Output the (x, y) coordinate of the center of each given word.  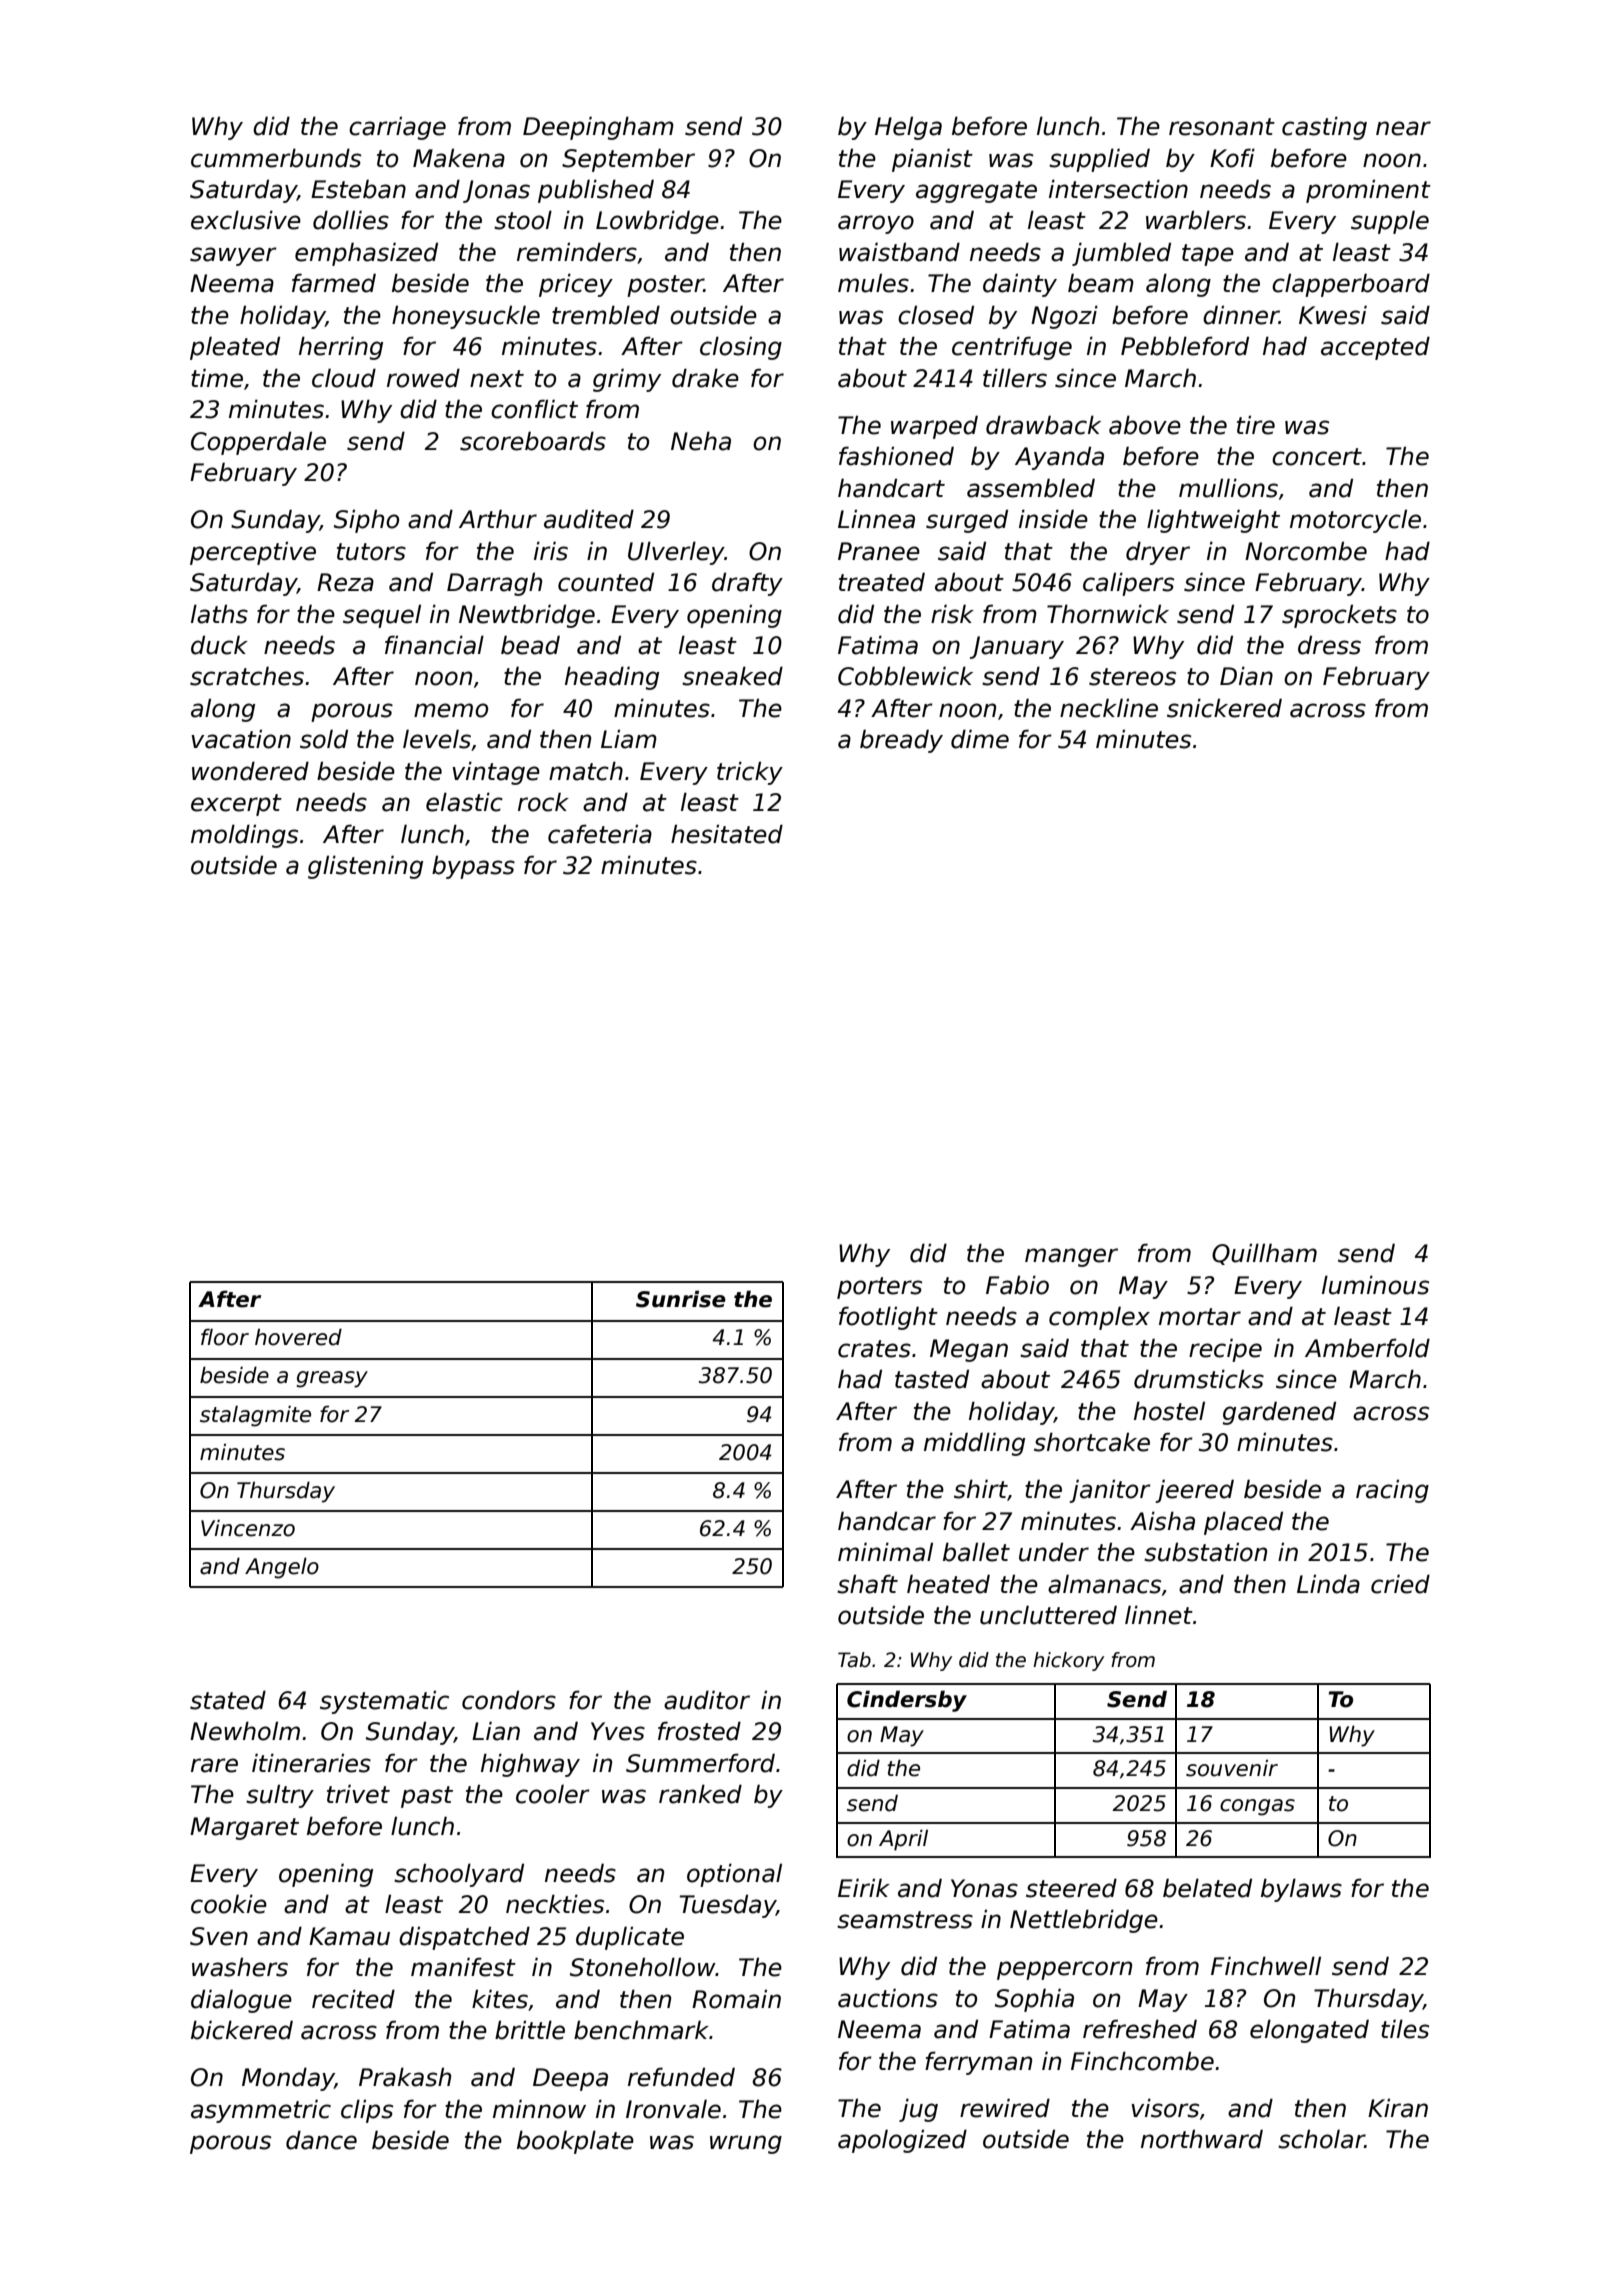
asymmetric (261, 2111)
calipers (1128, 584)
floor (225, 1337)
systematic (384, 1702)
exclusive (246, 220)
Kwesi (1333, 315)
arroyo (876, 224)
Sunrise (681, 1299)
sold (324, 739)
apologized (902, 2141)
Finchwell (1266, 1966)
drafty (747, 584)
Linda (1328, 1584)
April (903, 1840)
